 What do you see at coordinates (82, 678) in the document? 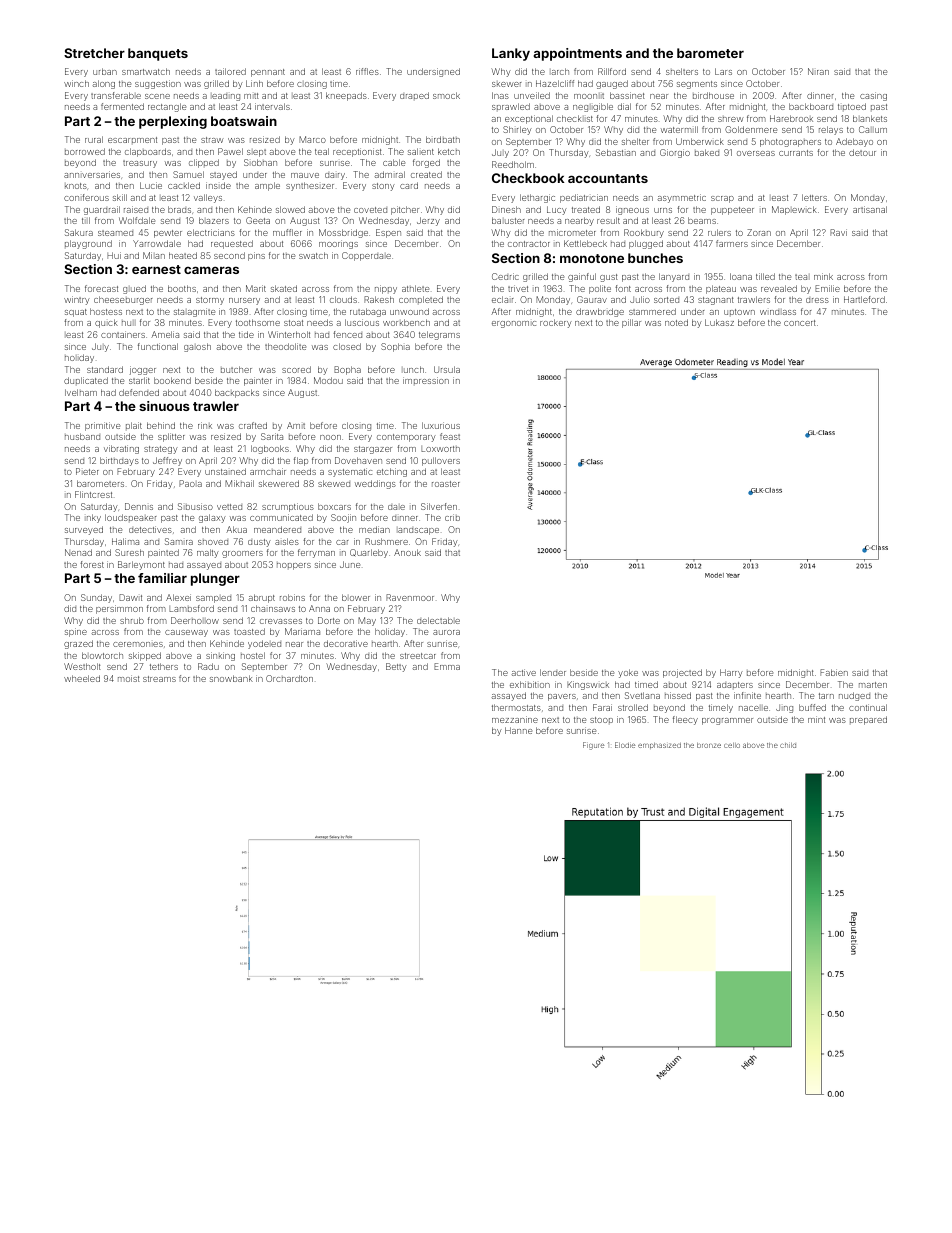
I see `wheeled` at bounding box center [82, 678].
